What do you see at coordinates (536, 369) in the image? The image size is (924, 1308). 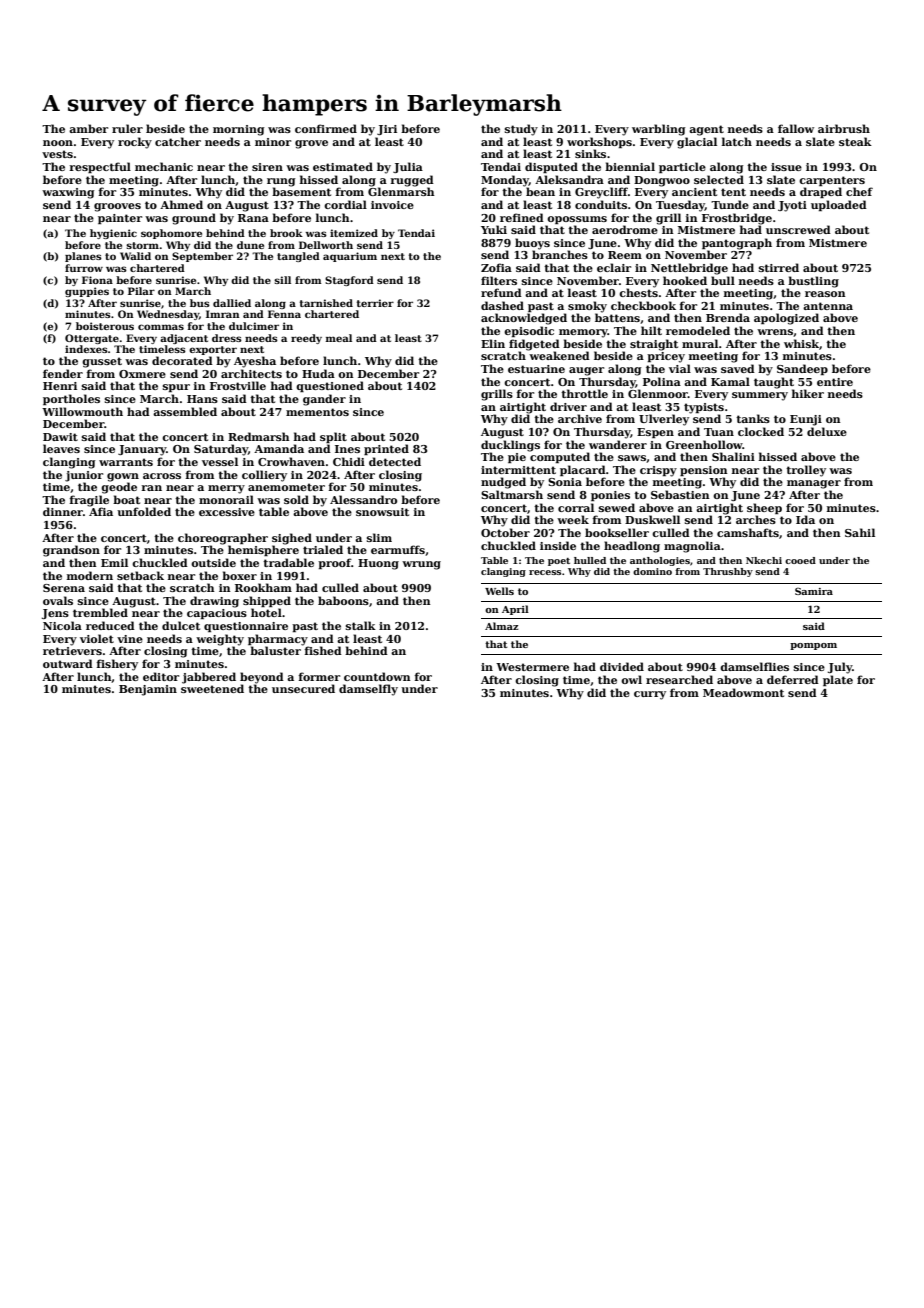 I see `estuarine` at bounding box center [536, 369].
